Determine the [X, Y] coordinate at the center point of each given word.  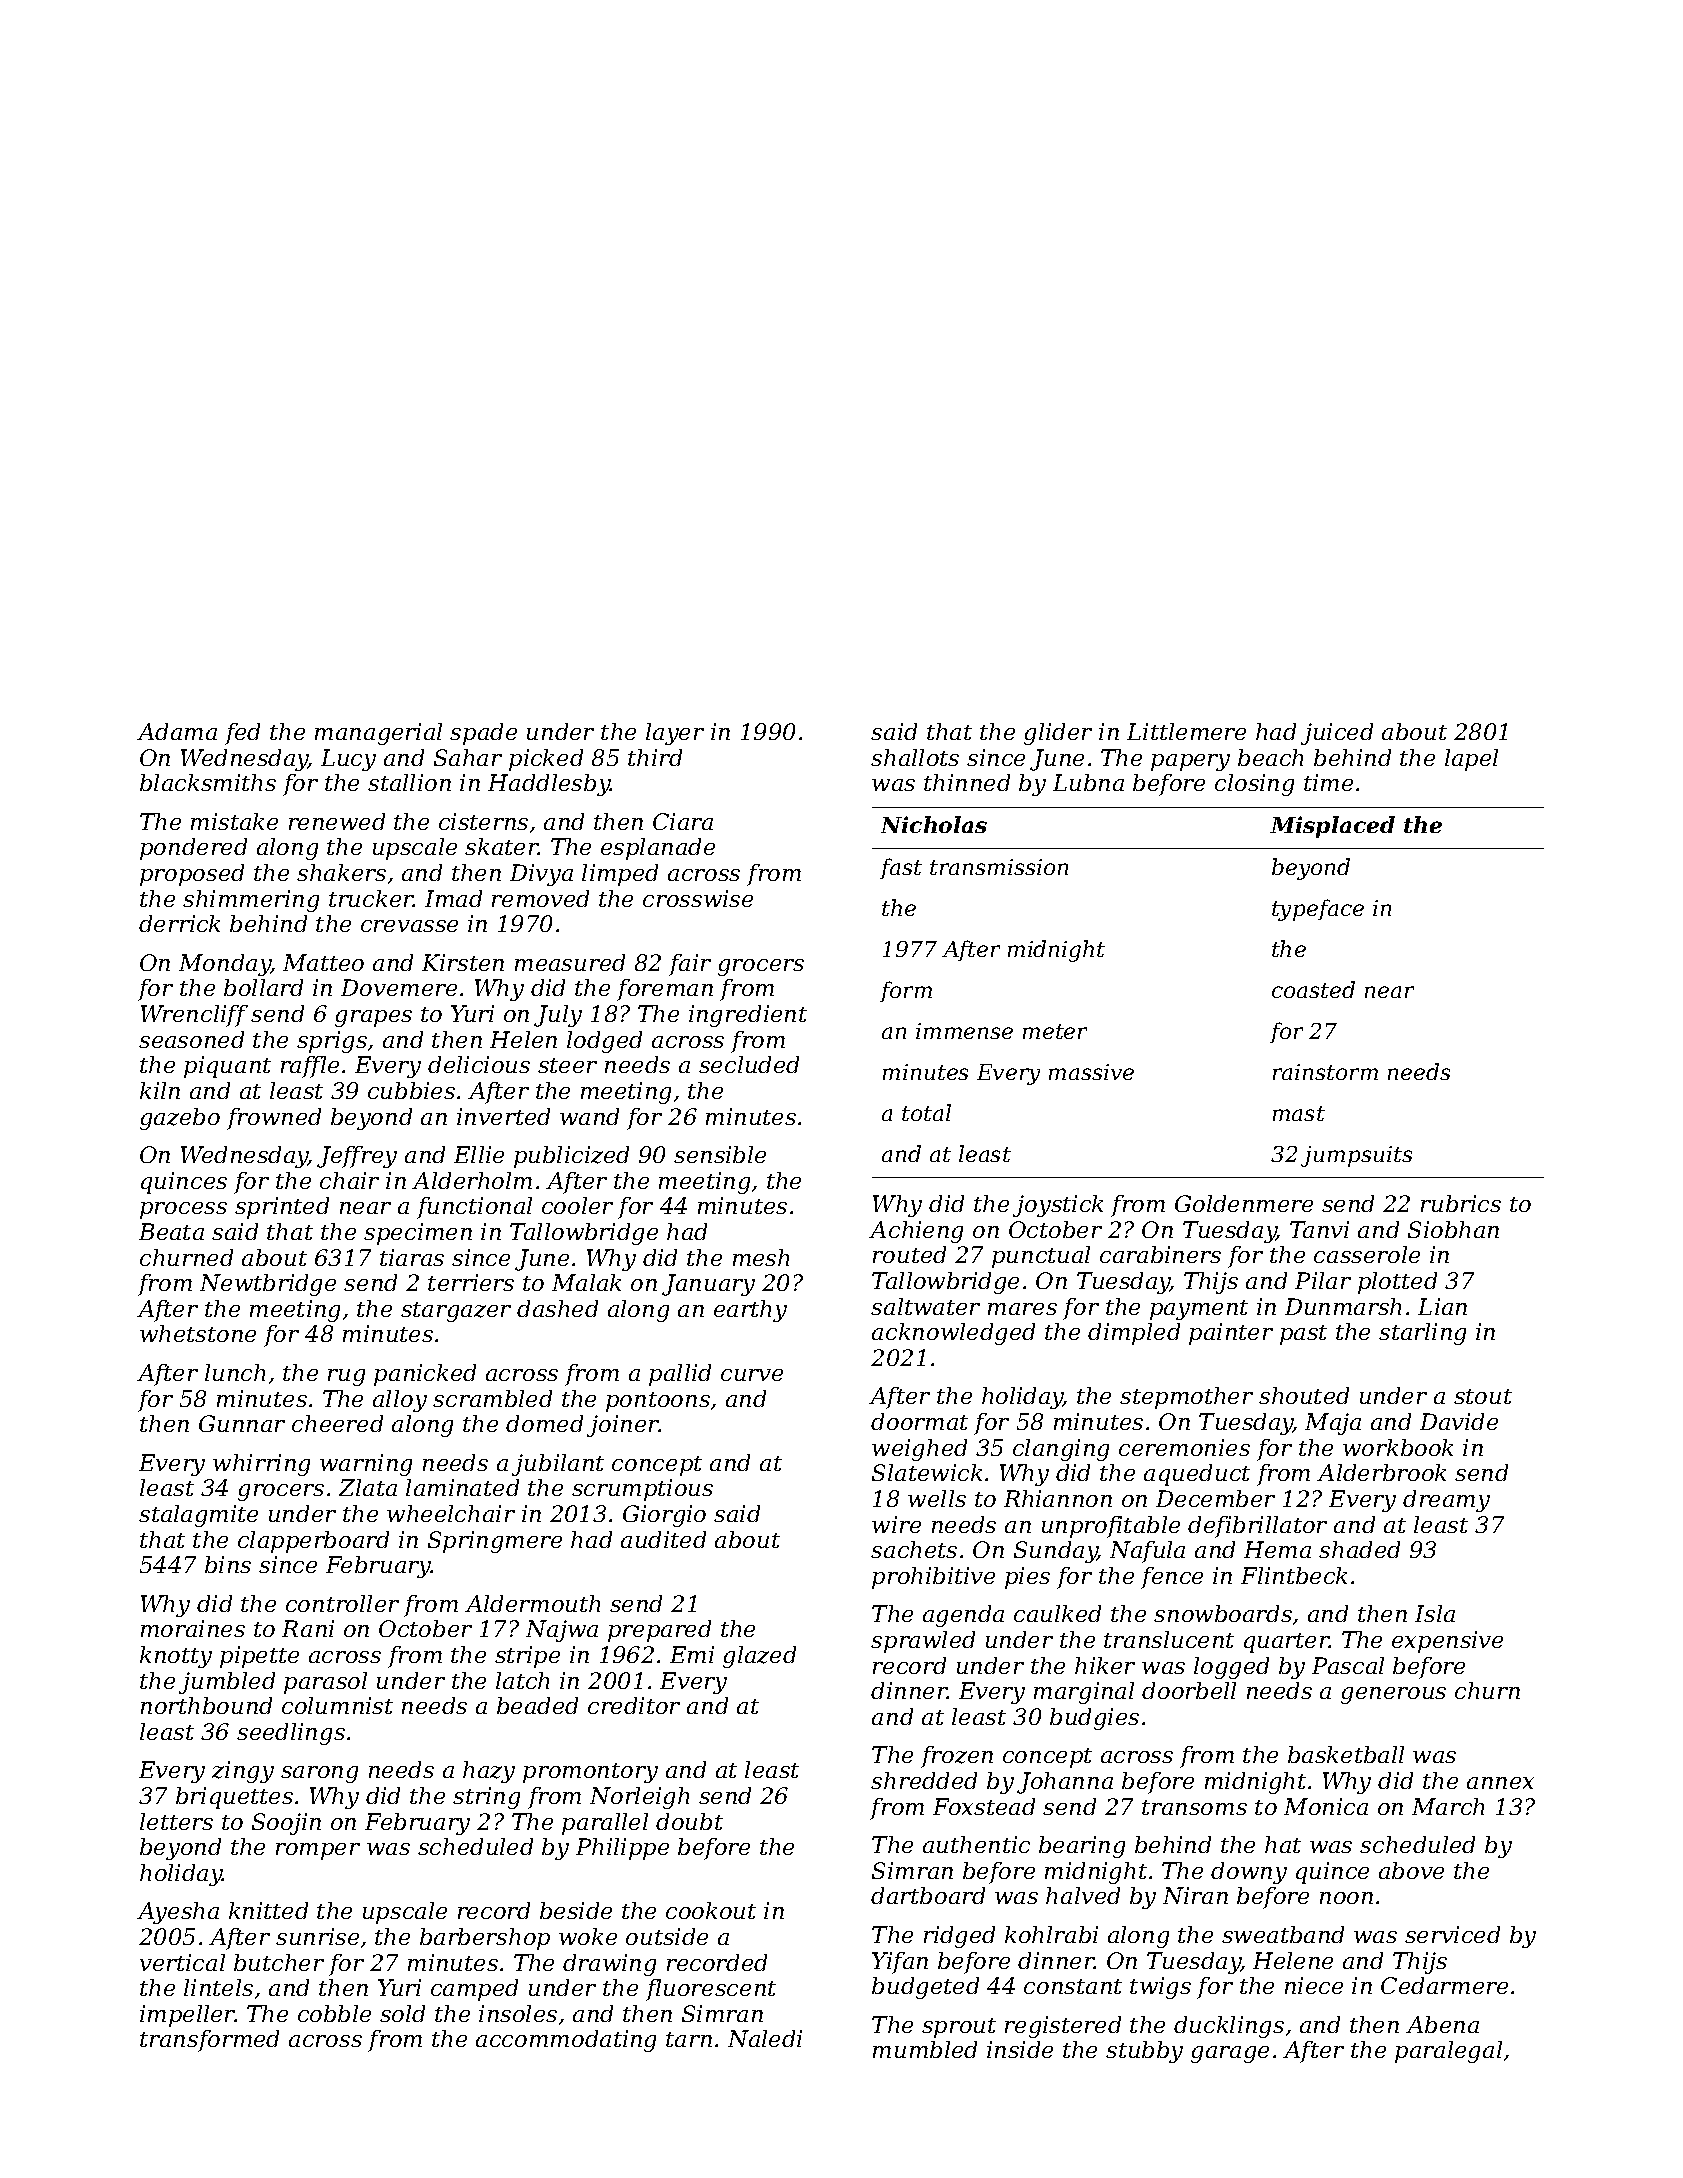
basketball [1346, 1754]
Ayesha [178, 1913]
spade [483, 734]
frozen [957, 1757]
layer [675, 734]
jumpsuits [1356, 1156]
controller [342, 1603]
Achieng [916, 1232]
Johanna [1065, 1783]
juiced [1337, 734]
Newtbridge [268, 1285]
